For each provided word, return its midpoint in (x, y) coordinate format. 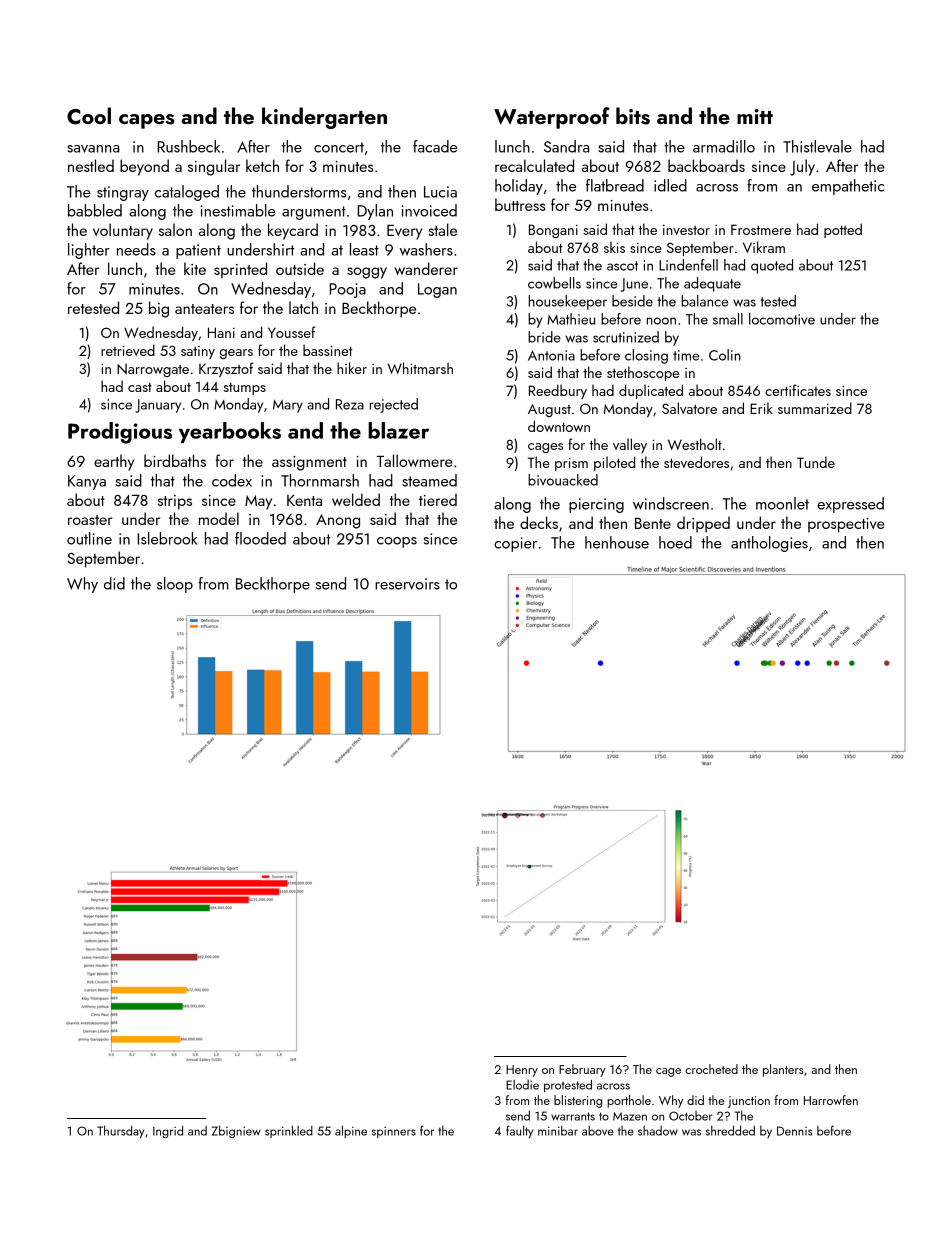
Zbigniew (236, 1131)
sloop (175, 585)
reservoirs (407, 584)
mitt (755, 116)
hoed (675, 542)
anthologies (769, 544)
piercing (596, 505)
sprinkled (289, 1131)
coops (397, 542)
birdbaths (175, 460)
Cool (89, 116)
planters (783, 1070)
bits (633, 116)
